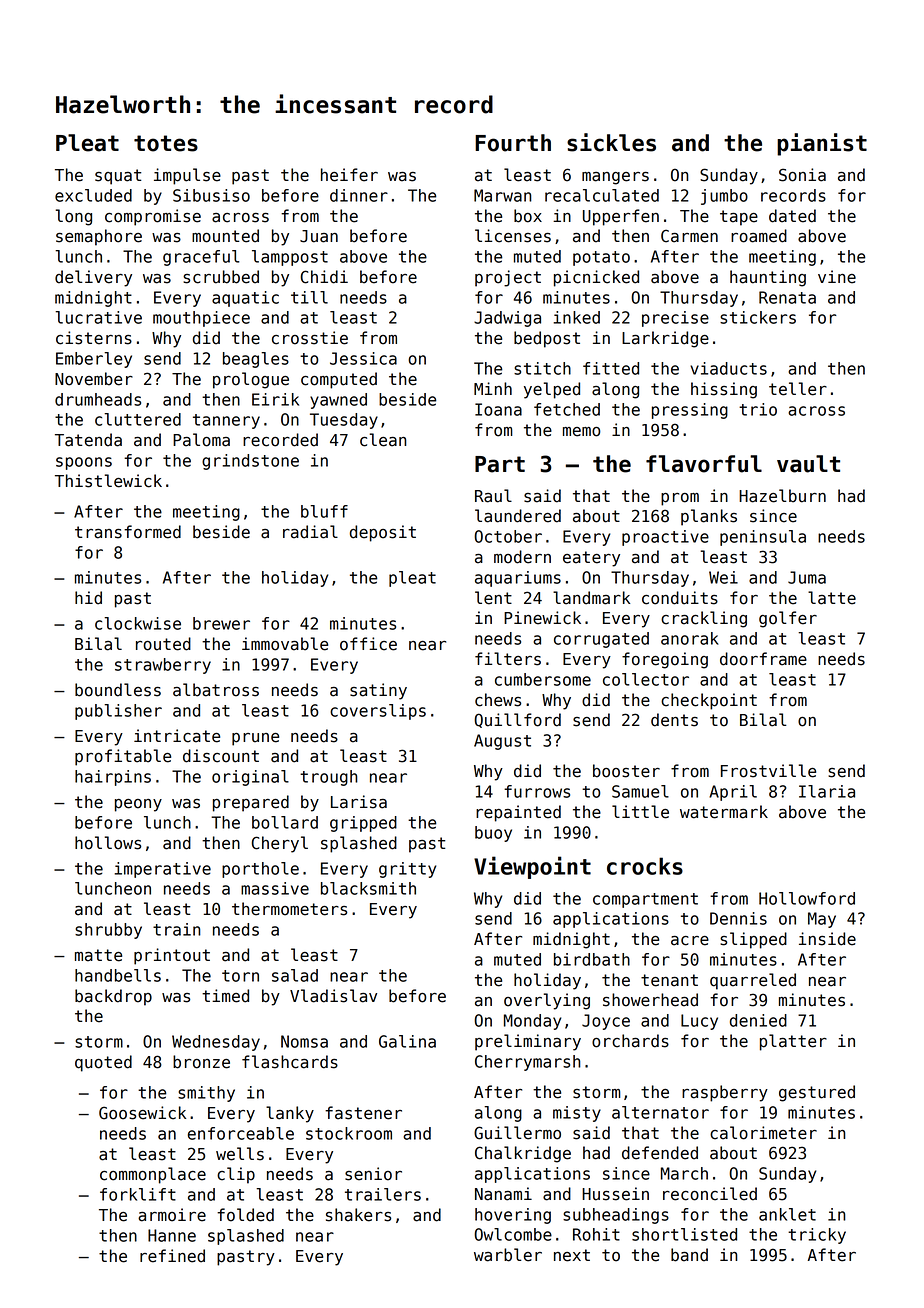 The width and height of the screenshot is (924, 1308). I want to click on teller, so click(798, 389).
